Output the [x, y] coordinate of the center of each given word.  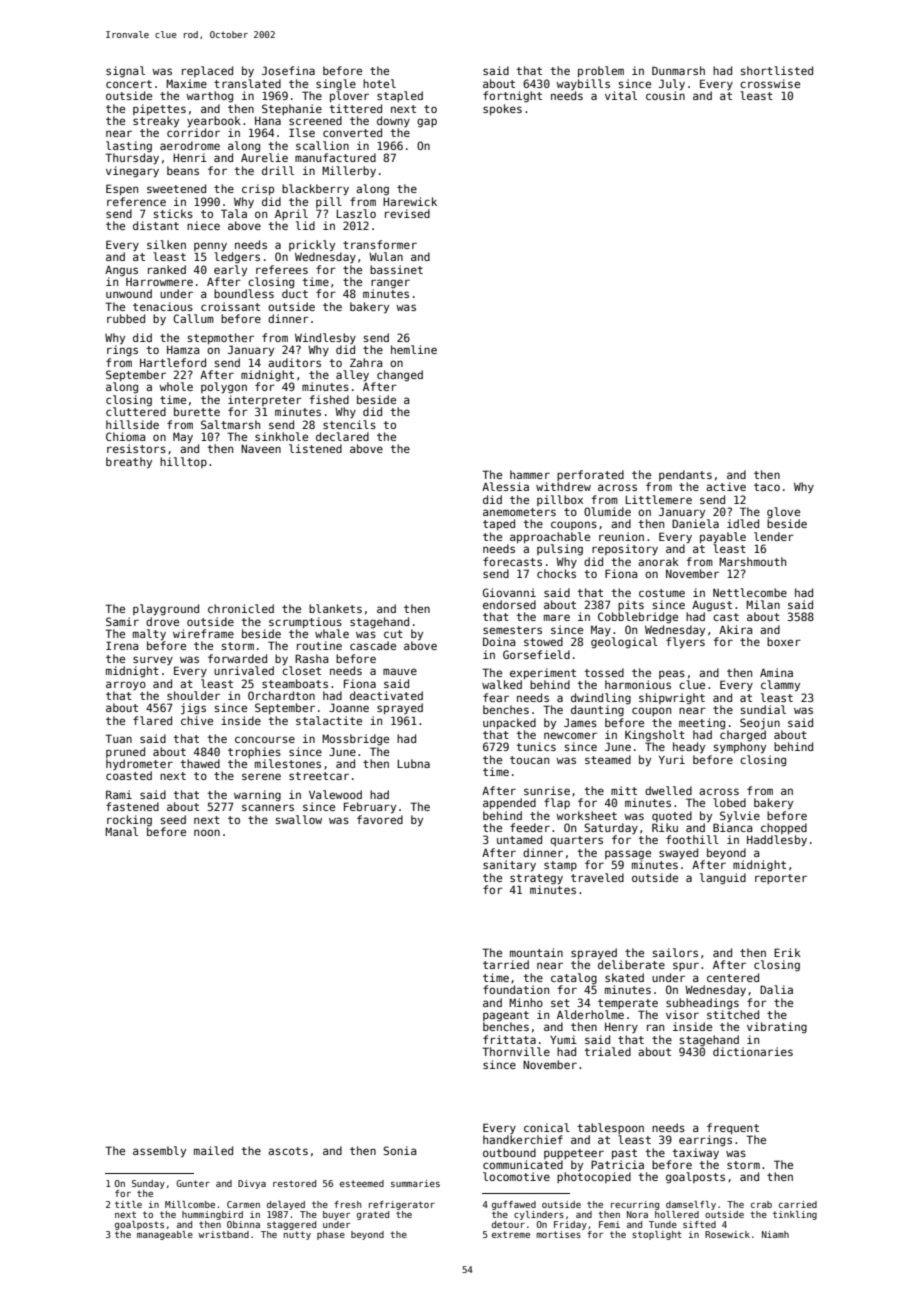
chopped [784, 828]
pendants [685, 475]
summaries [415, 1183]
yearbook [214, 122]
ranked [167, 269]
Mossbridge [355, 740]
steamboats [295, 683]
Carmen [243, 1204]
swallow [299, 819]
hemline [414, 349]
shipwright [672, 699]
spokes [502, 109]
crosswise [770, 83]
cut [393, 634]
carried [798, 1204]
